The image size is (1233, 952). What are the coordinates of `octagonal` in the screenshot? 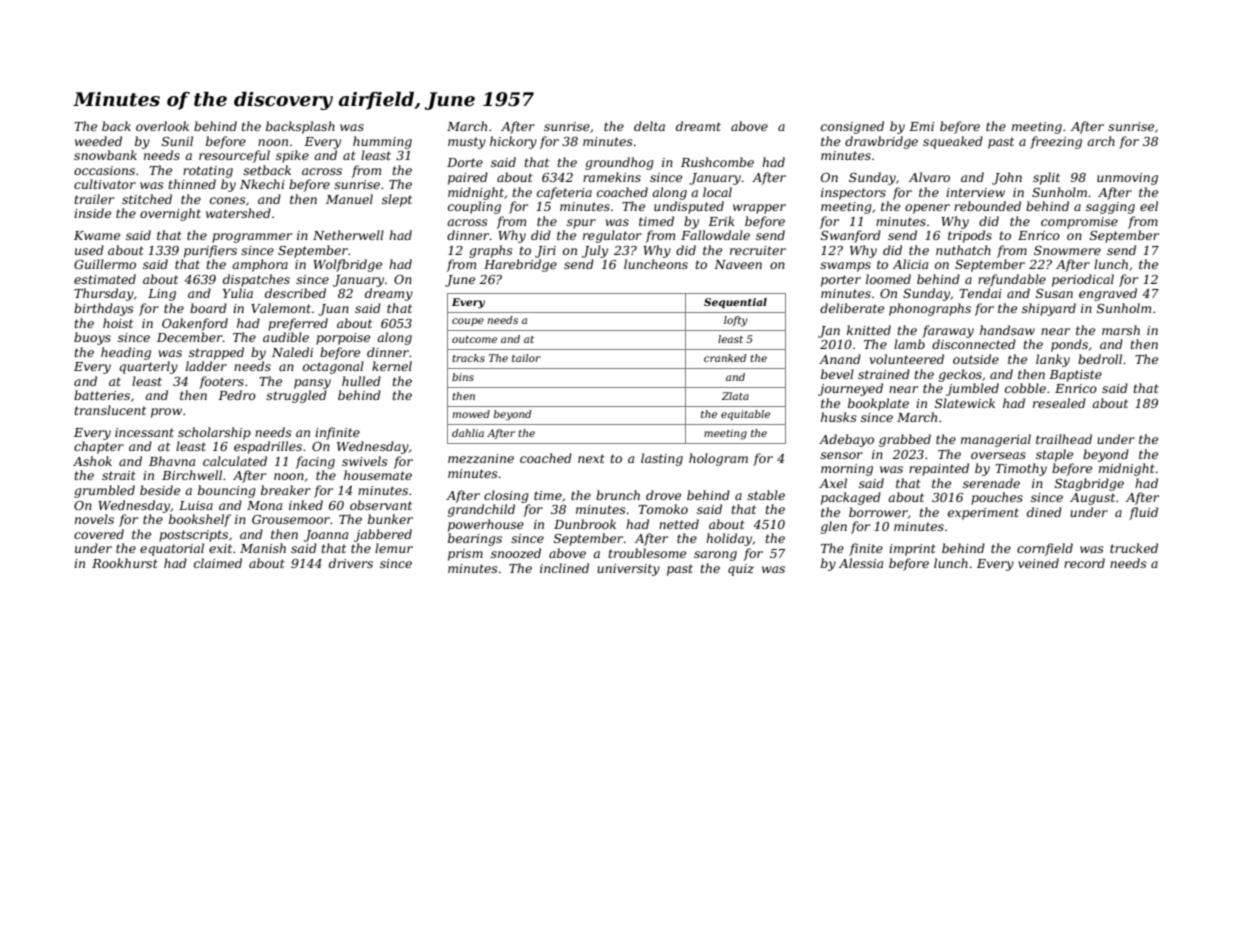 It's located at (333, 367).
